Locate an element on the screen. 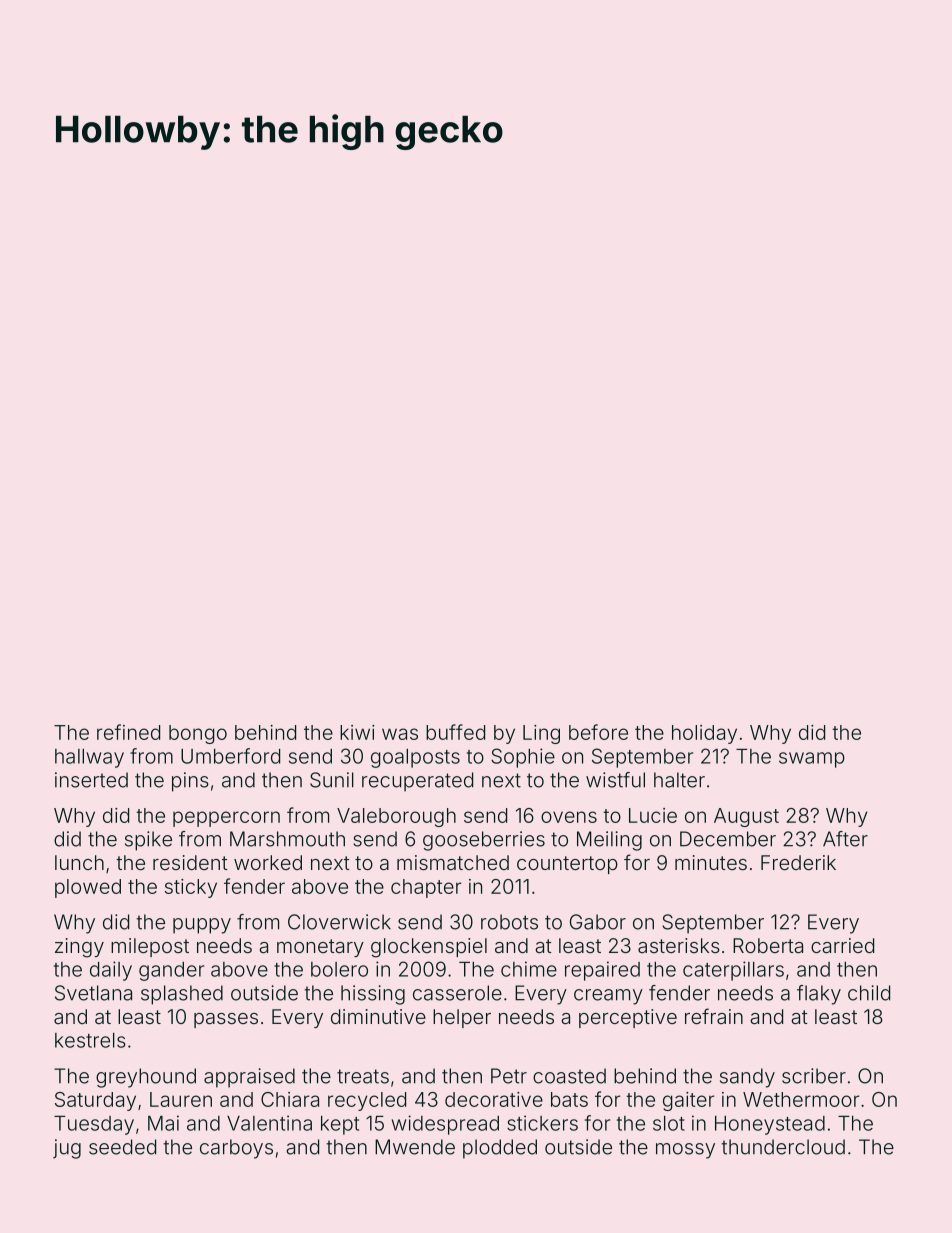 The image size is (952, 1233). Saturday is located at coordinates (95, 1101).
